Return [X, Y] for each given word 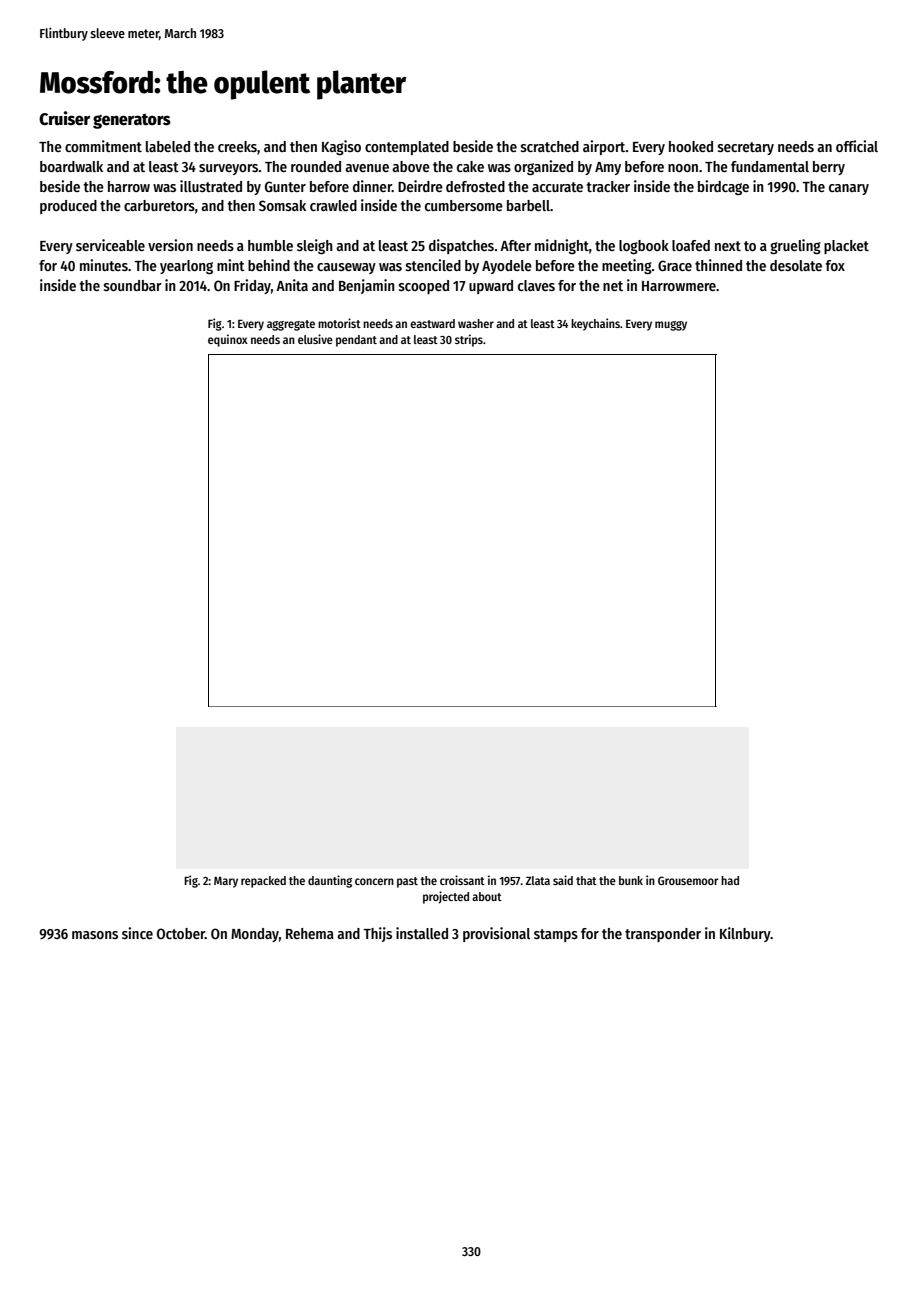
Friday [252, 286]
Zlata [538, 880]
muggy [671, 326]
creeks [237, 146]
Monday [255, 935]
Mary [226, 882]
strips [469, 340]
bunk [631, 880]
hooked [691, 146]
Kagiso [341, 147]
